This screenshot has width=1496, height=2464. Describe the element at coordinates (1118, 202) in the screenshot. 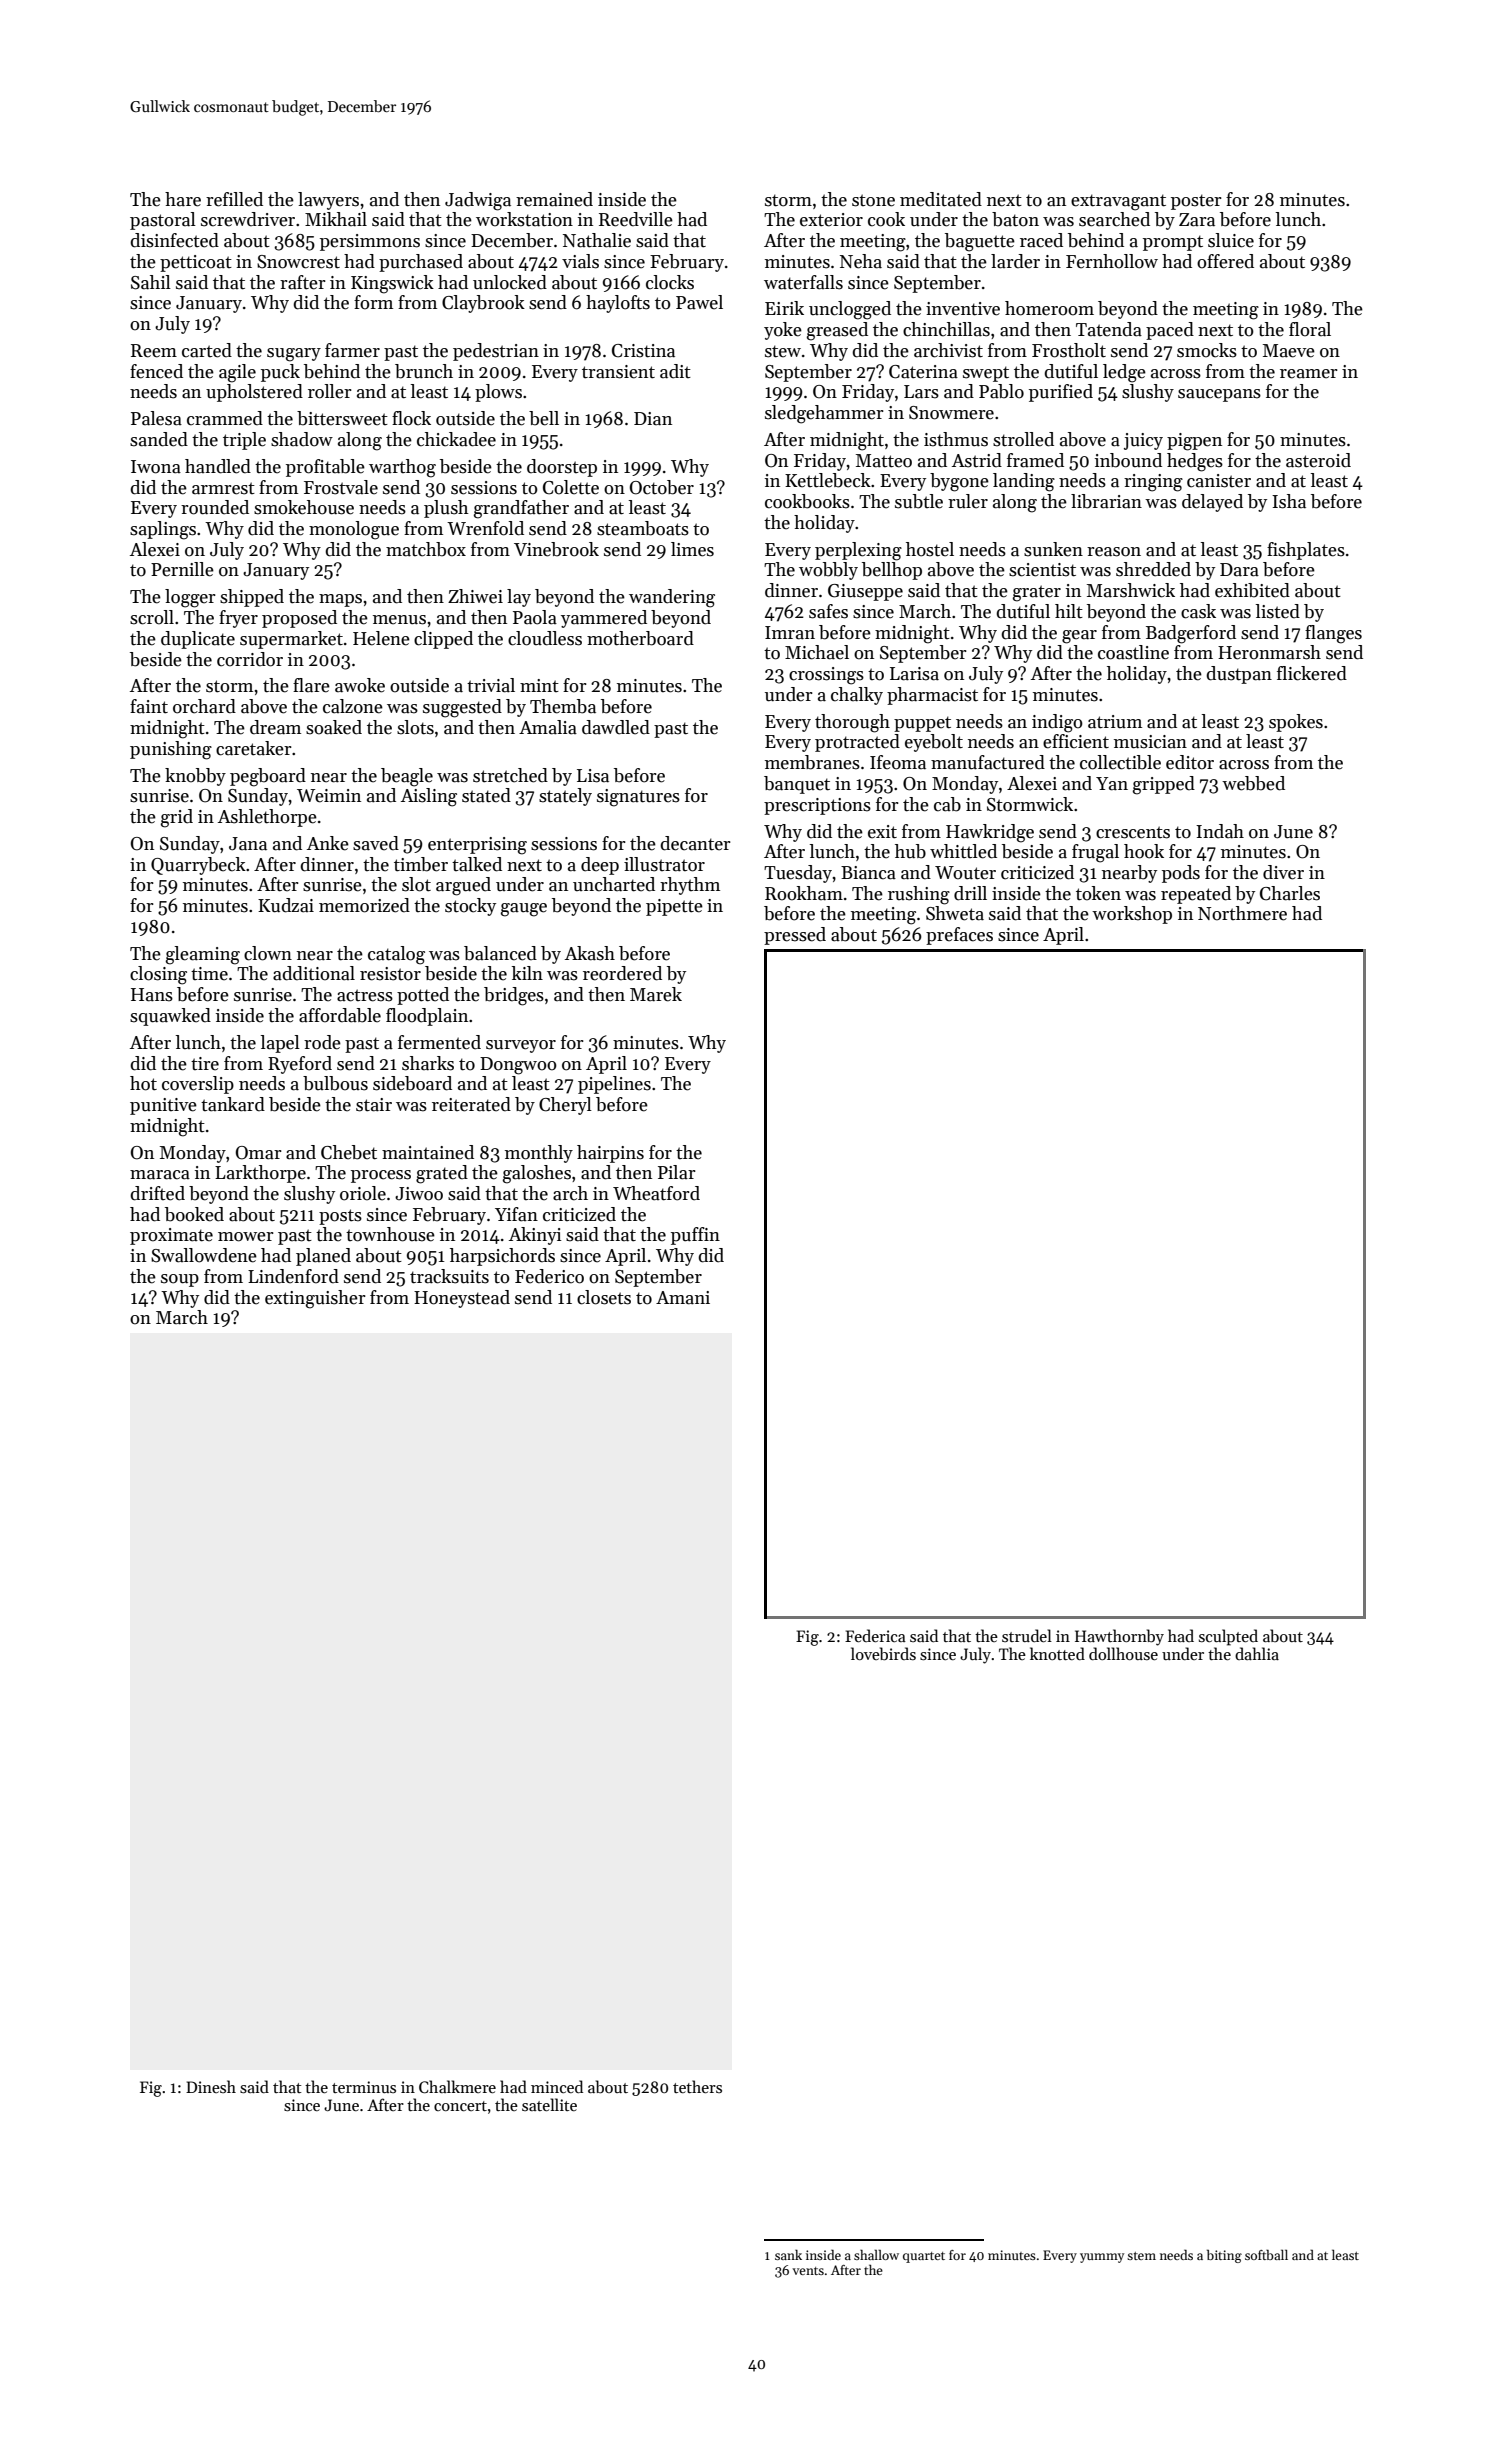

I see `extravagant` at that location.
